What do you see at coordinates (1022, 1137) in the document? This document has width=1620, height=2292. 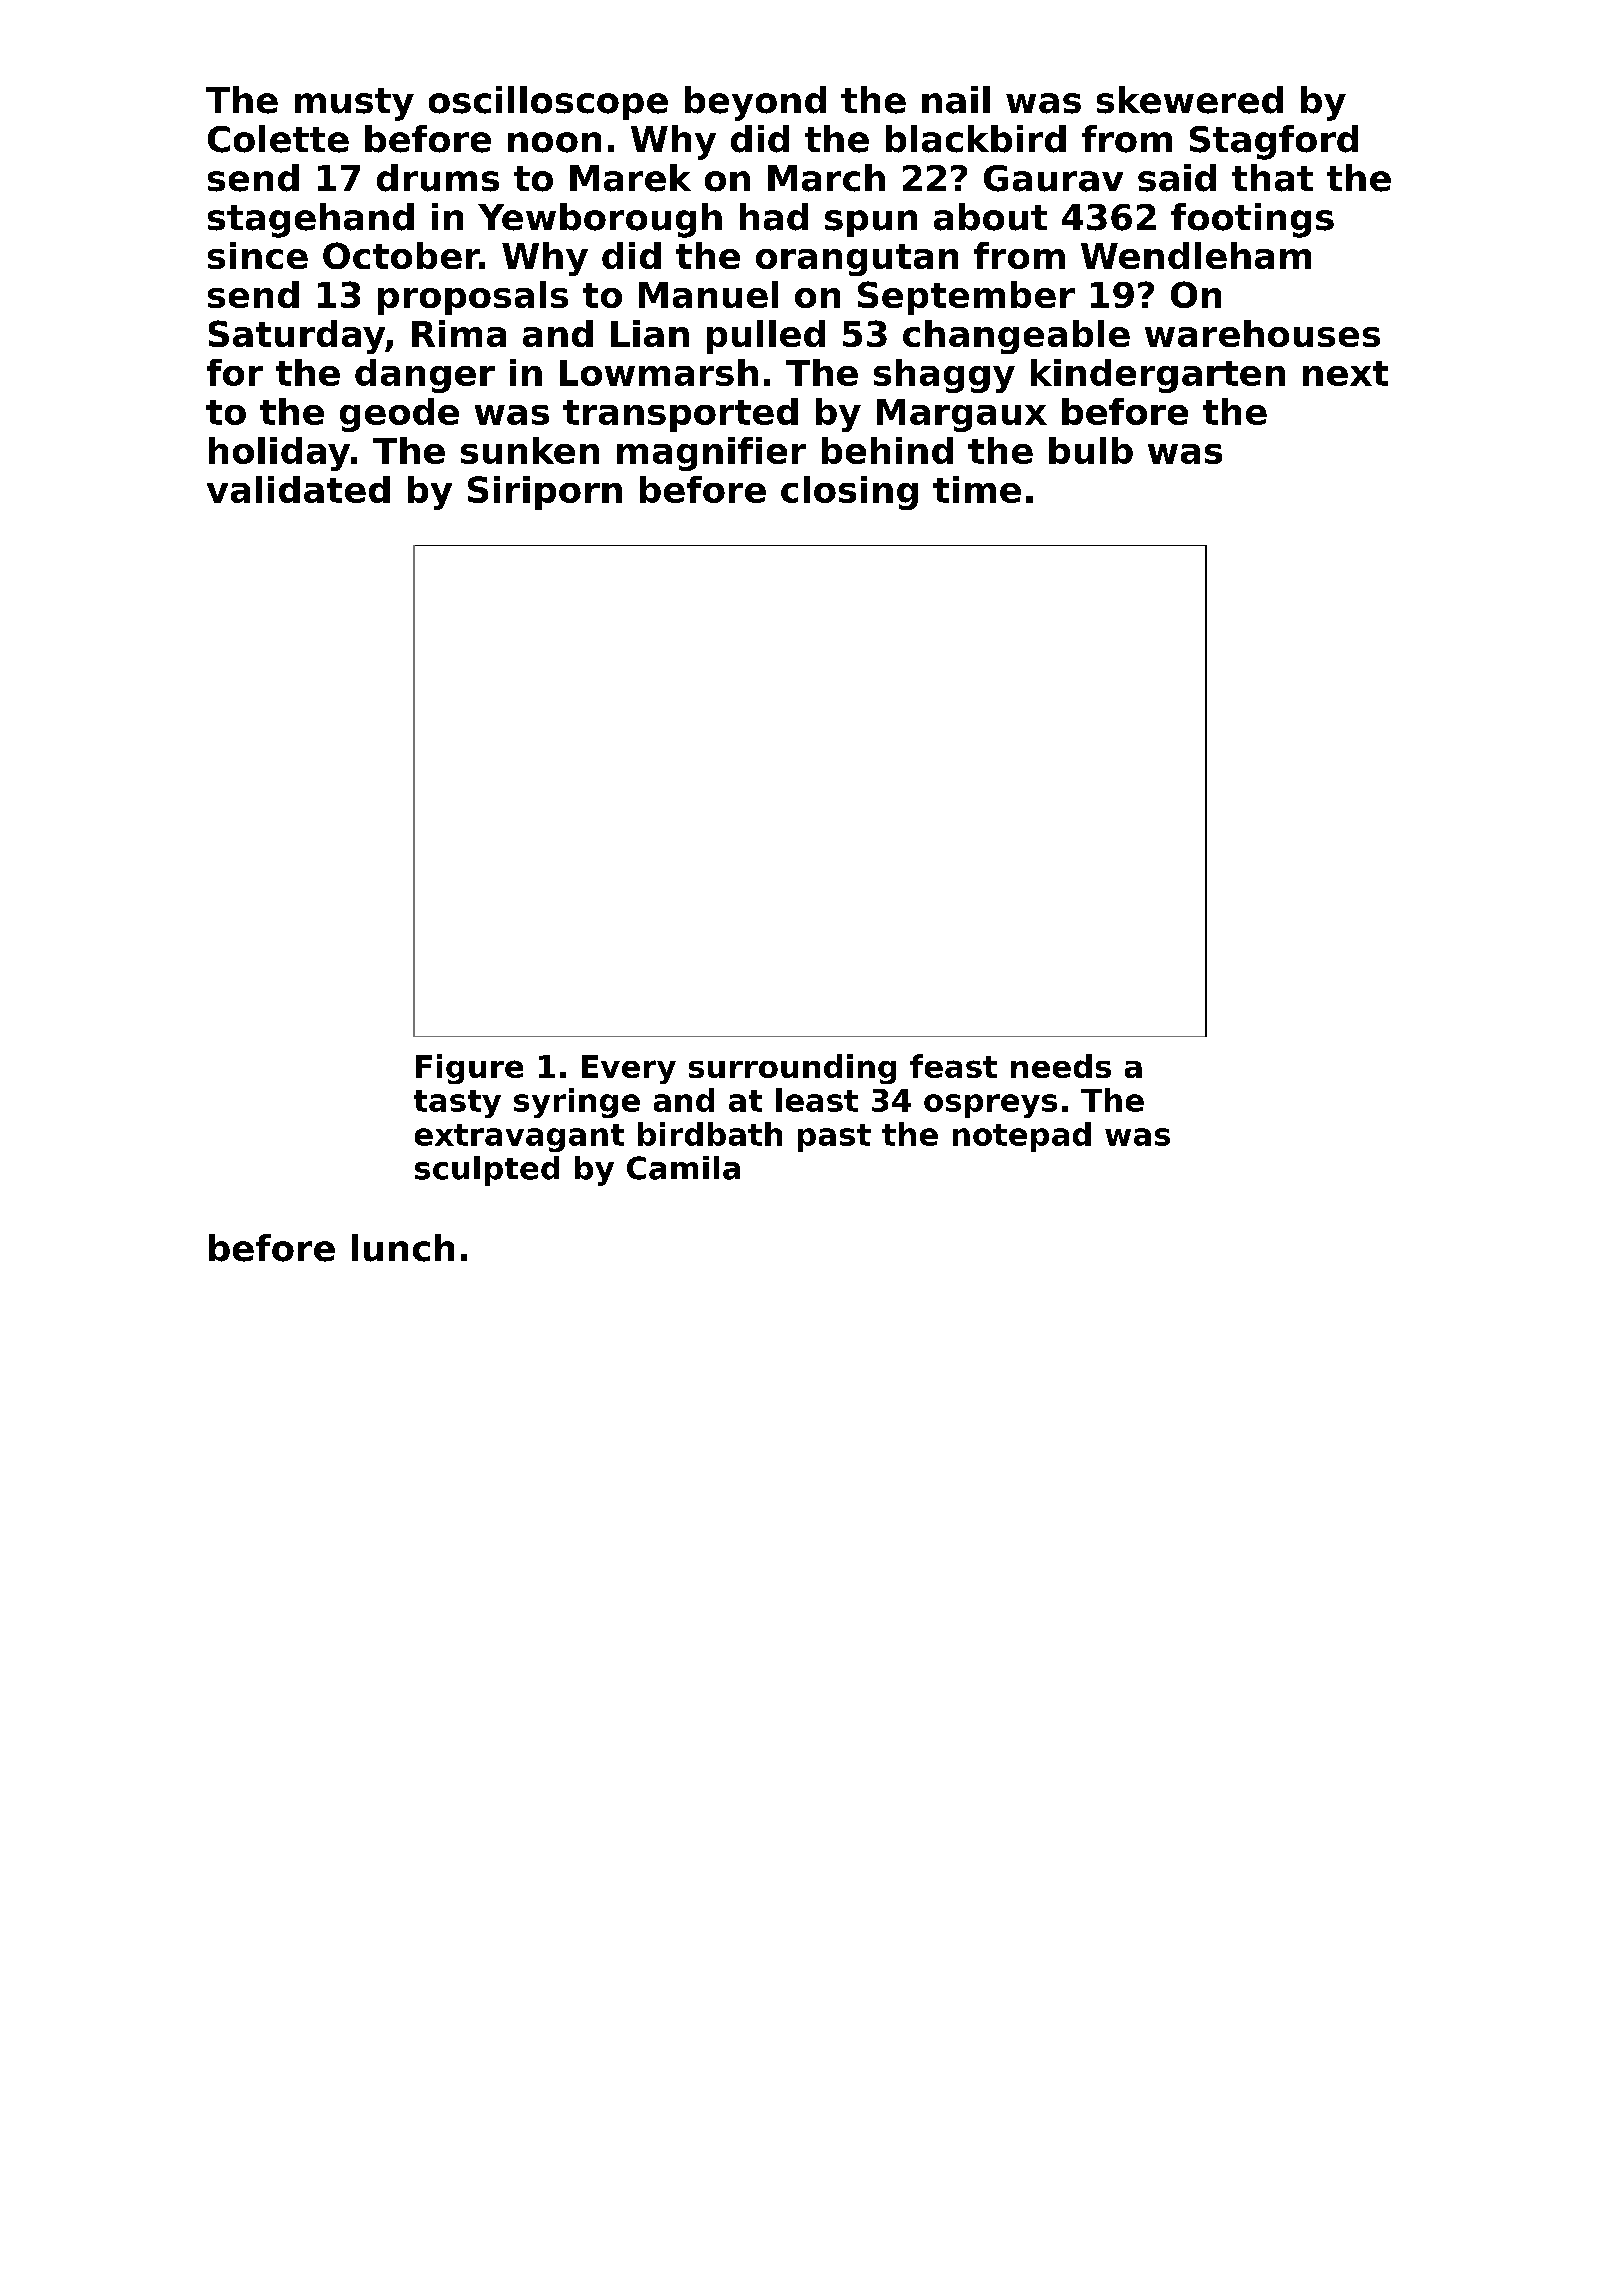 I see `notepad` at bounding box center [1022, 1137].
